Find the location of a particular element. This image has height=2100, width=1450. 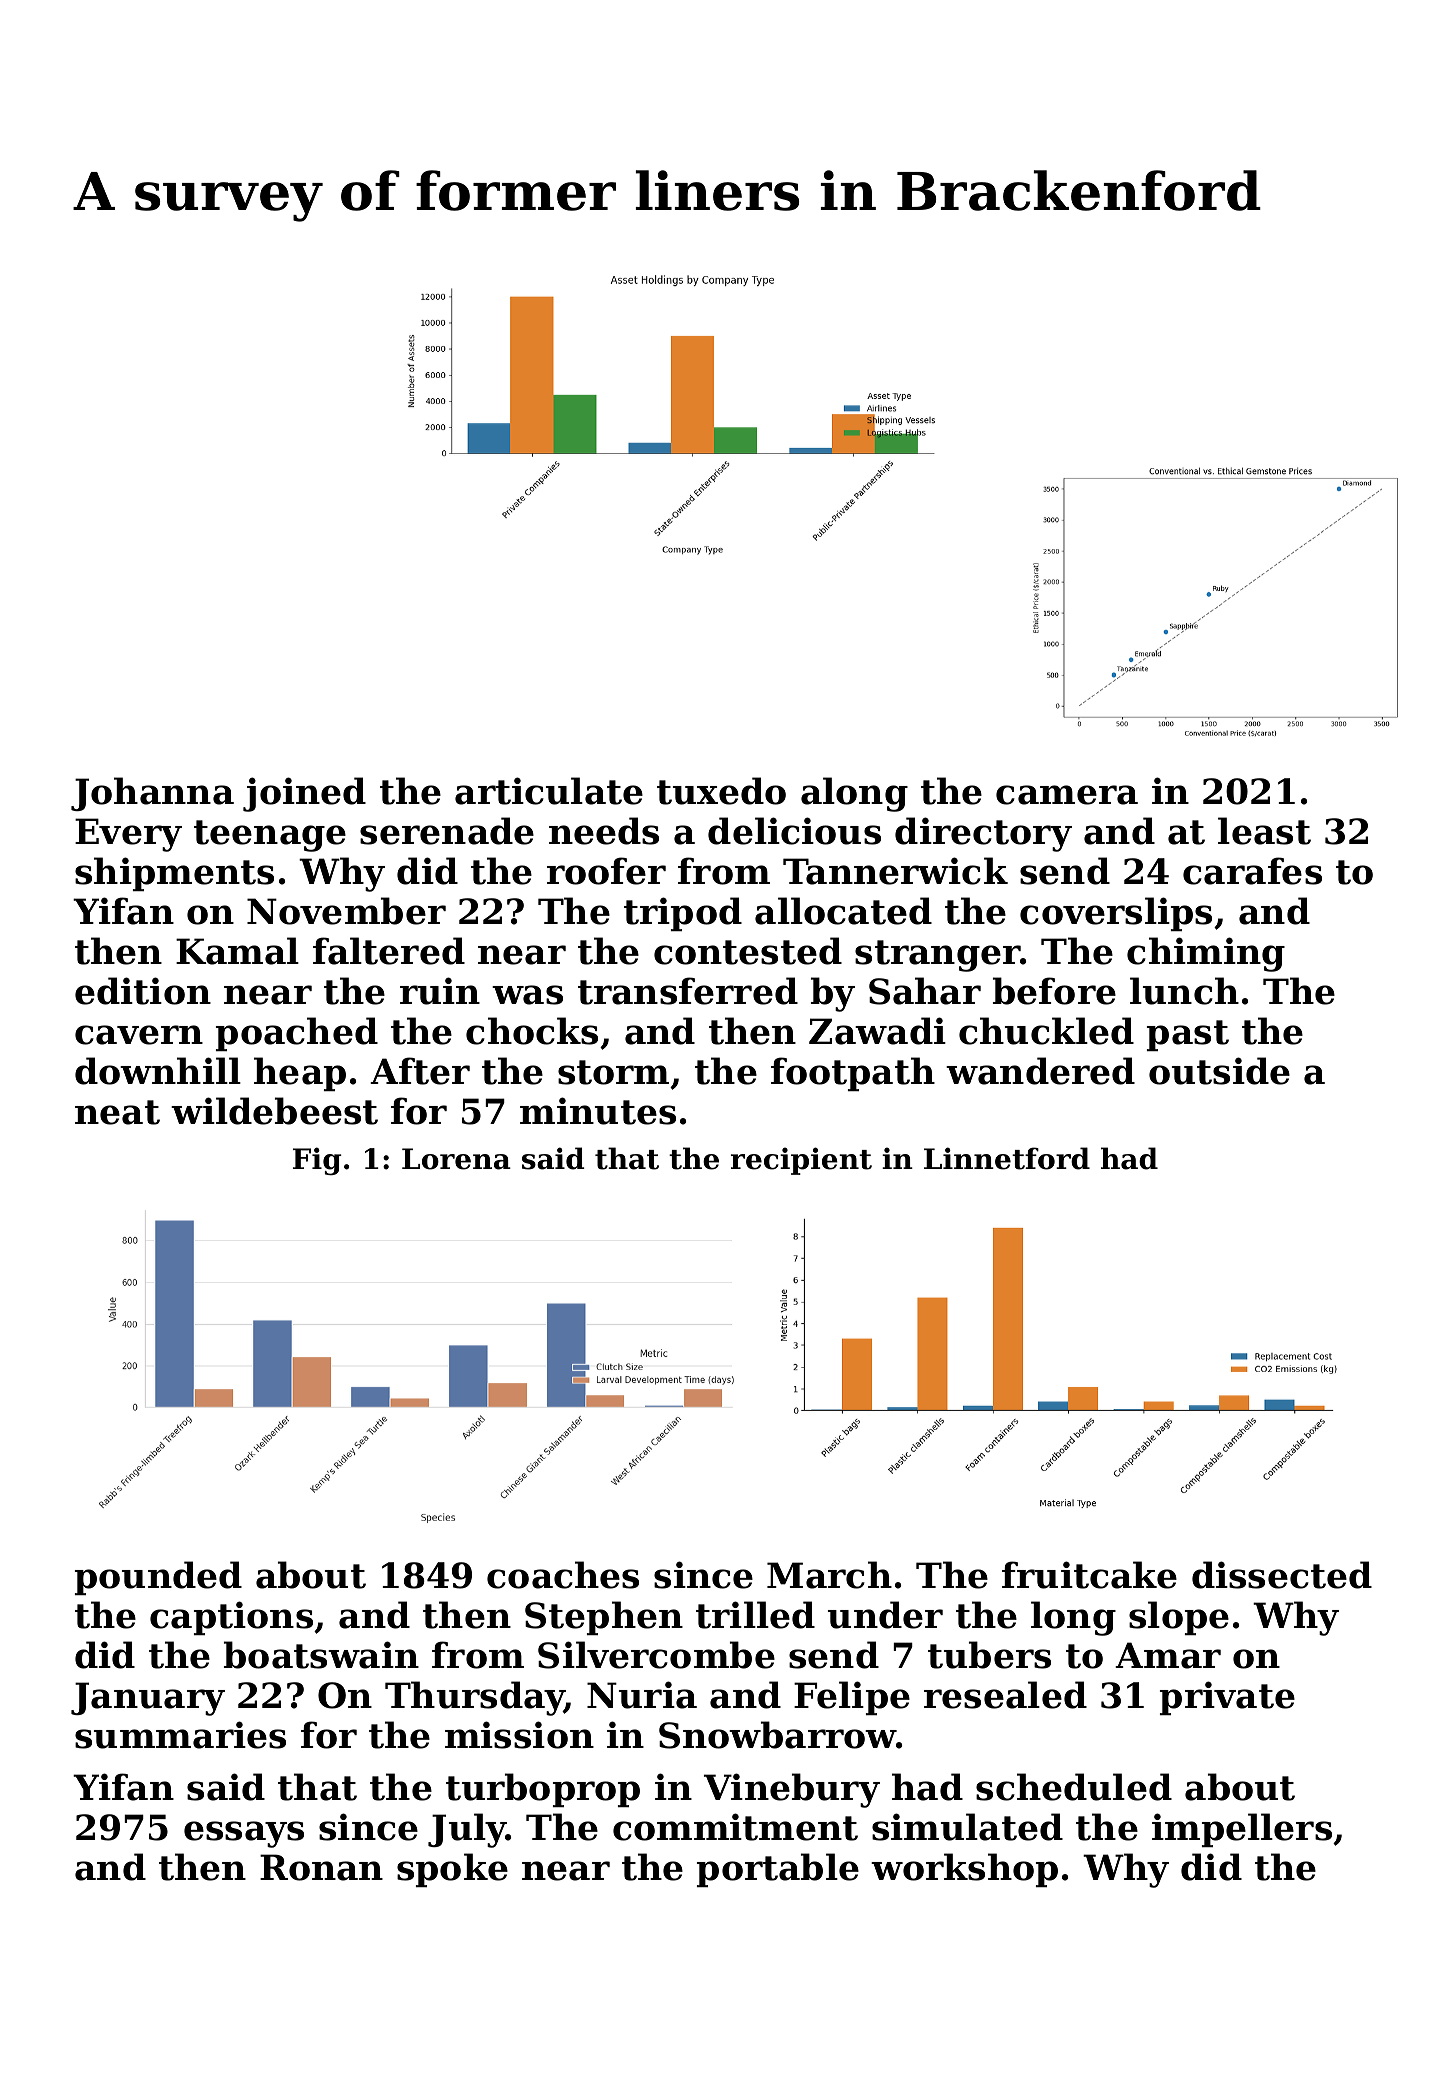

commitment is located at coordinates (735, 1827).
